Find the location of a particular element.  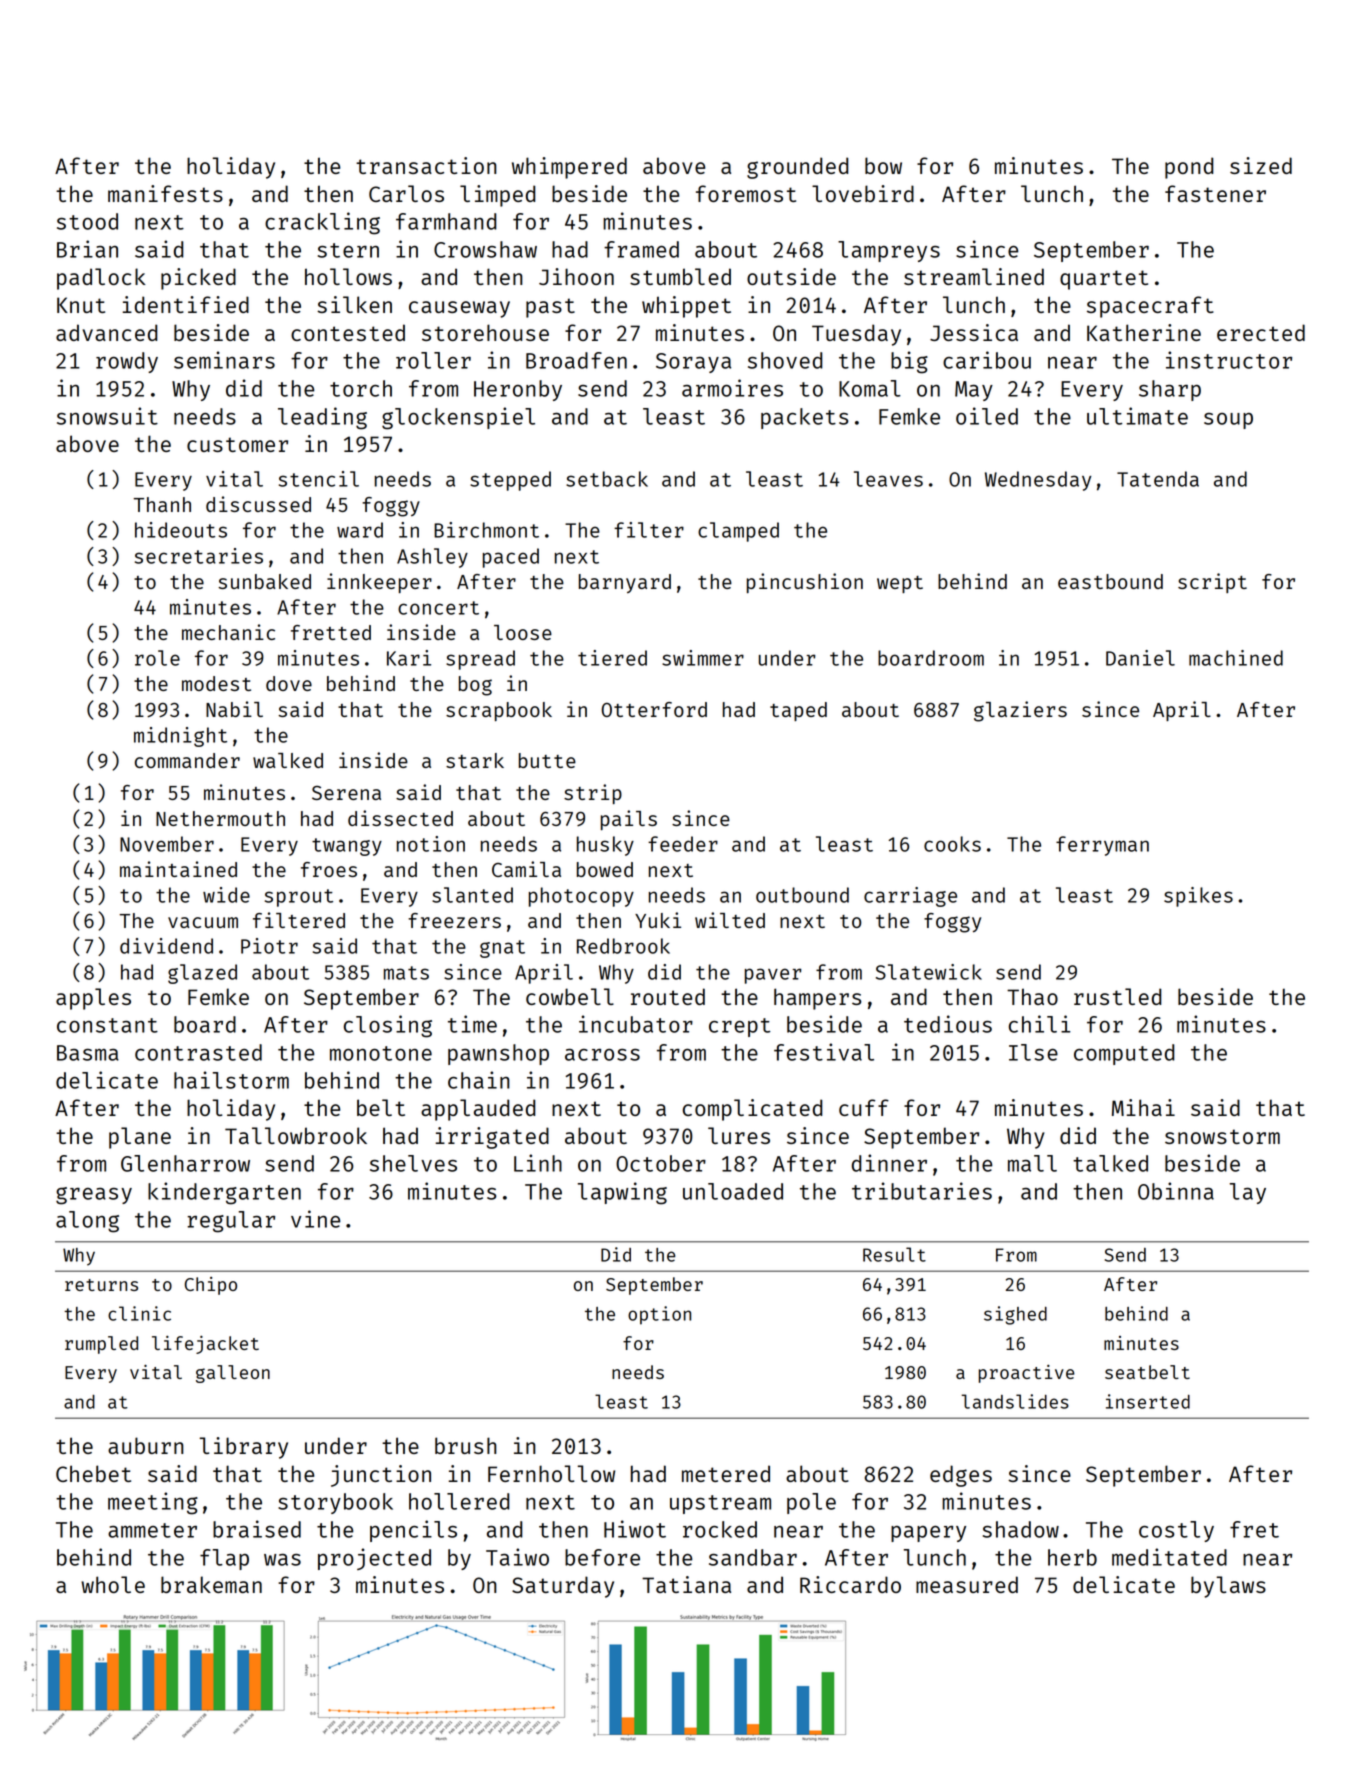

bylaws is located at coordinates (1228, 1587).
